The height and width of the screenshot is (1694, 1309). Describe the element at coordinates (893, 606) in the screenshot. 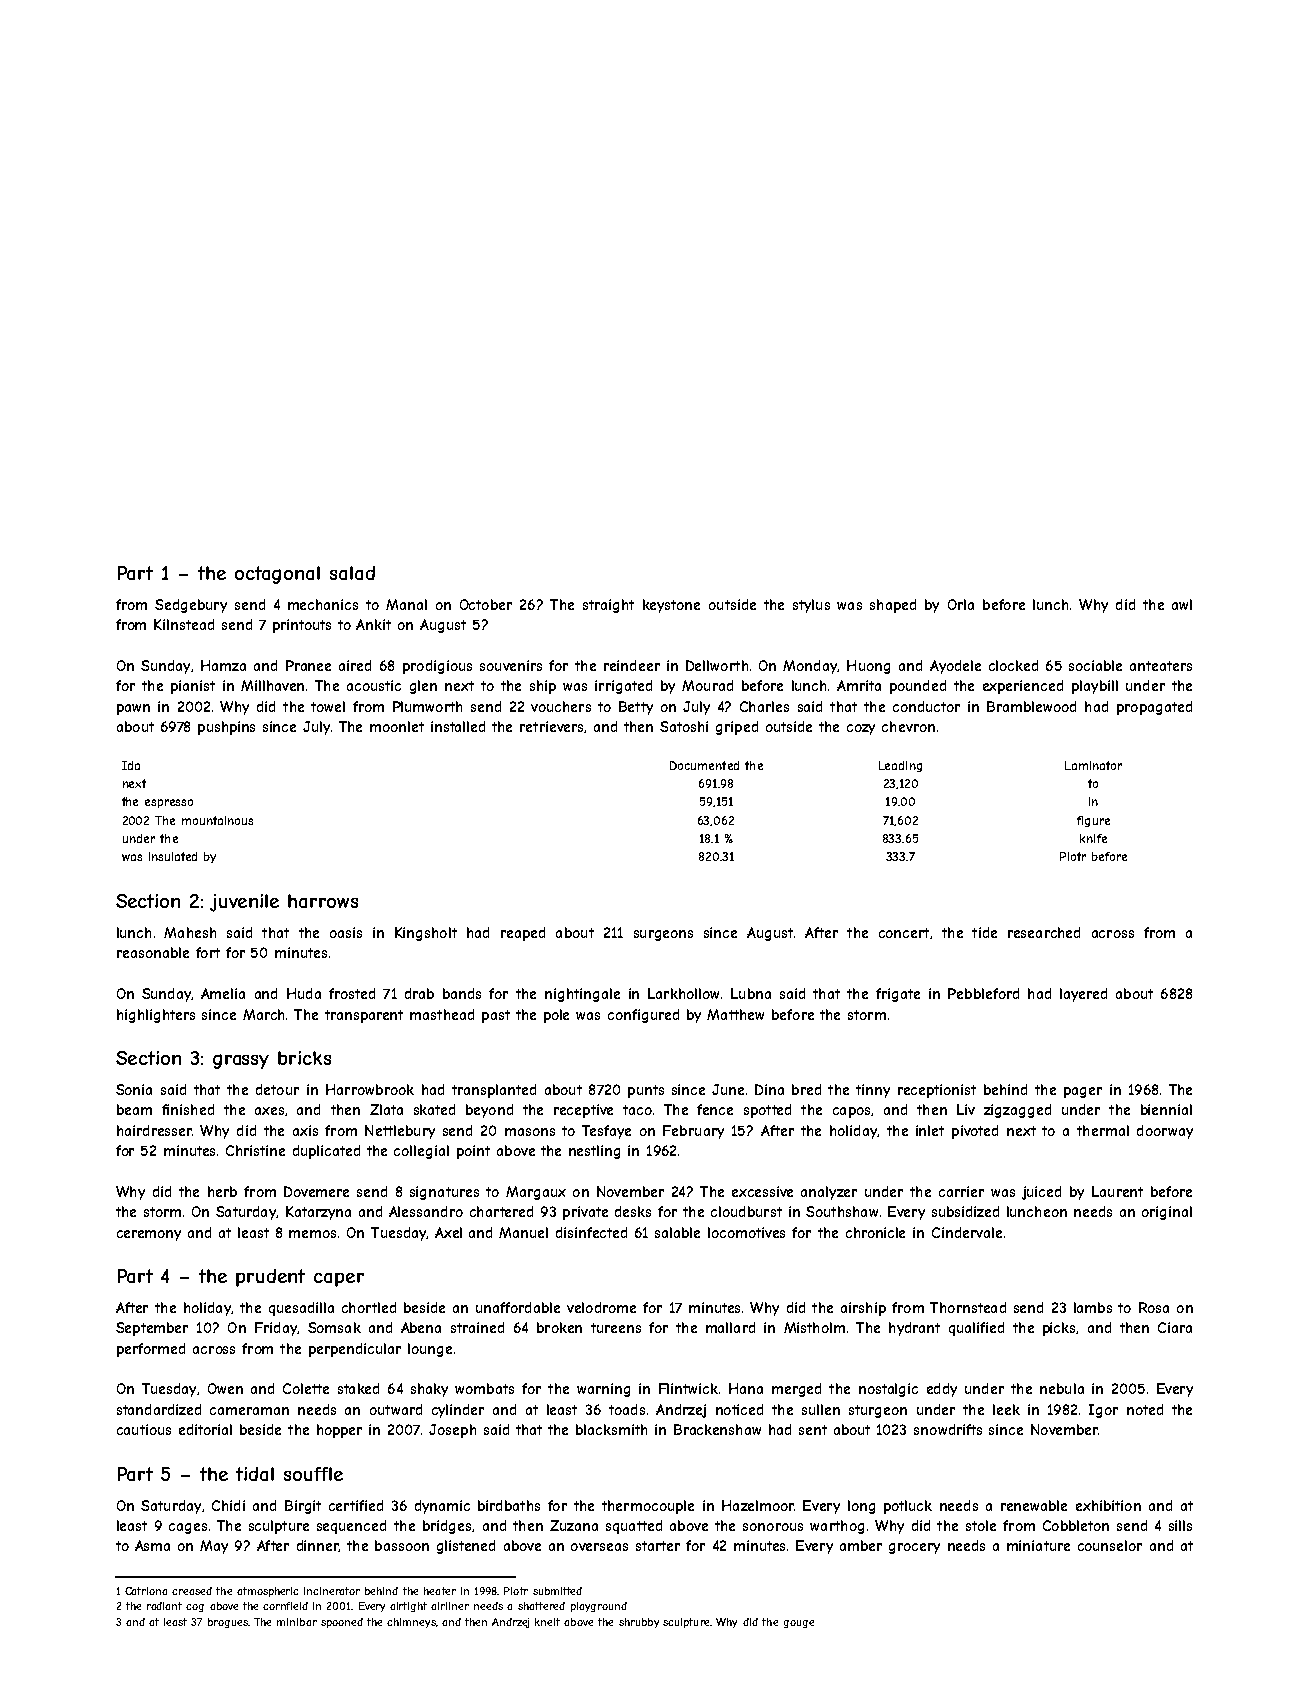

I see `shaped` at that location.
